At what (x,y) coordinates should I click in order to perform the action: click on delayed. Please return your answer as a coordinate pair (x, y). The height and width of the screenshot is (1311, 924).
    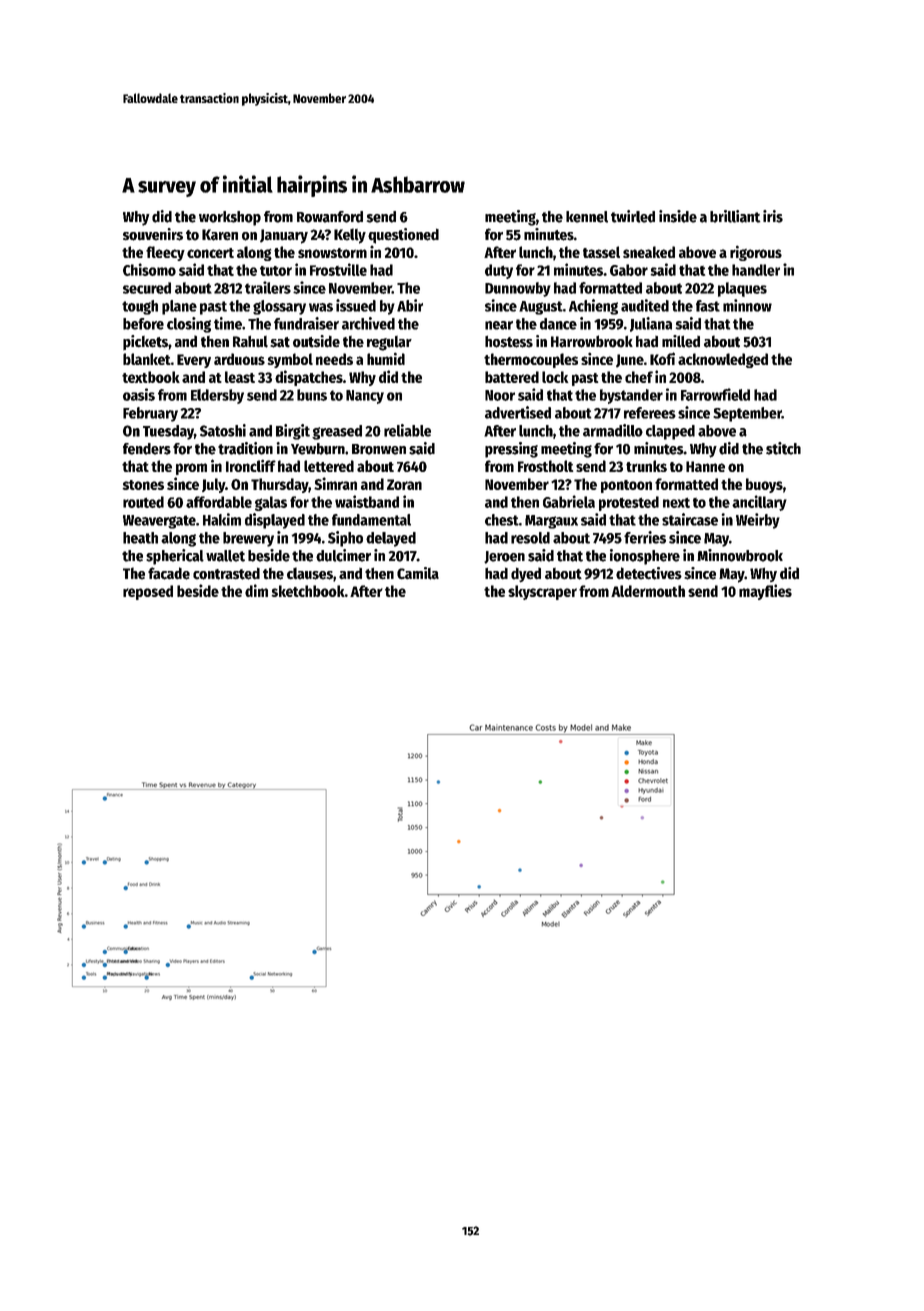
    Looking at the image, I should click on (391, 539).
